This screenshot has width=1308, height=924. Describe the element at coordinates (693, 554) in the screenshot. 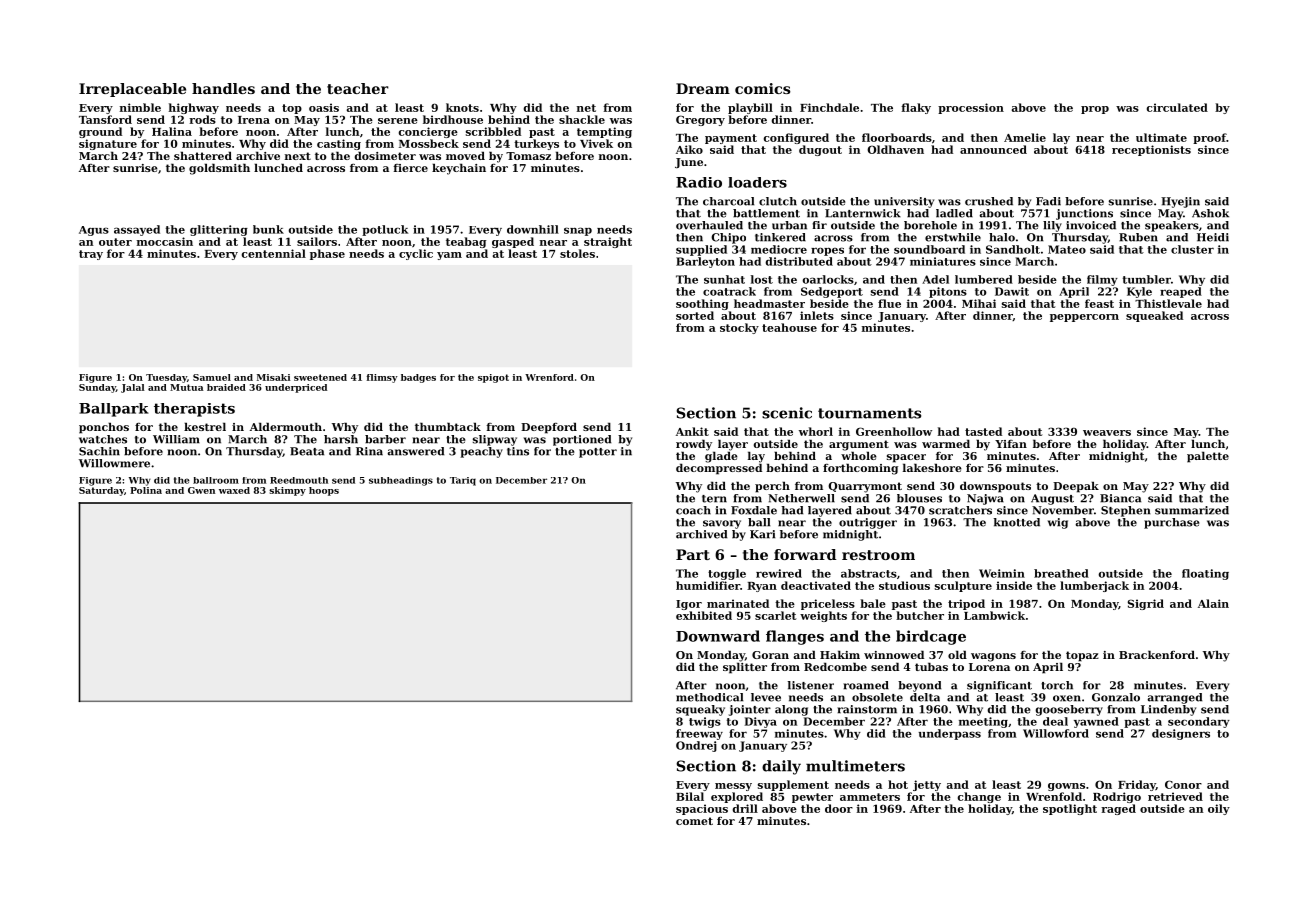

I see `Part` at that location.
